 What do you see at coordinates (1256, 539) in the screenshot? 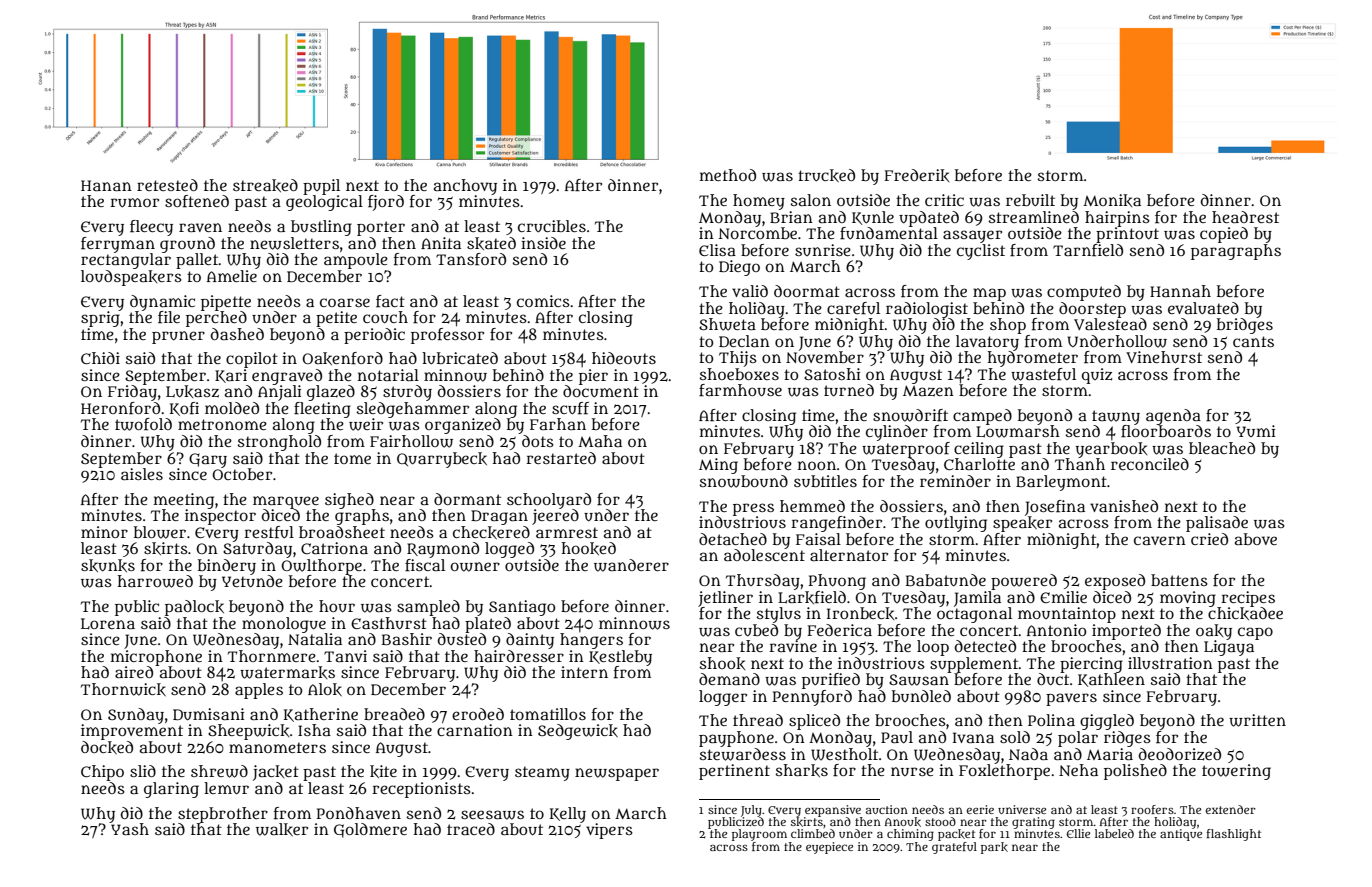
I see `above` at bounding box center [1256, 539].
